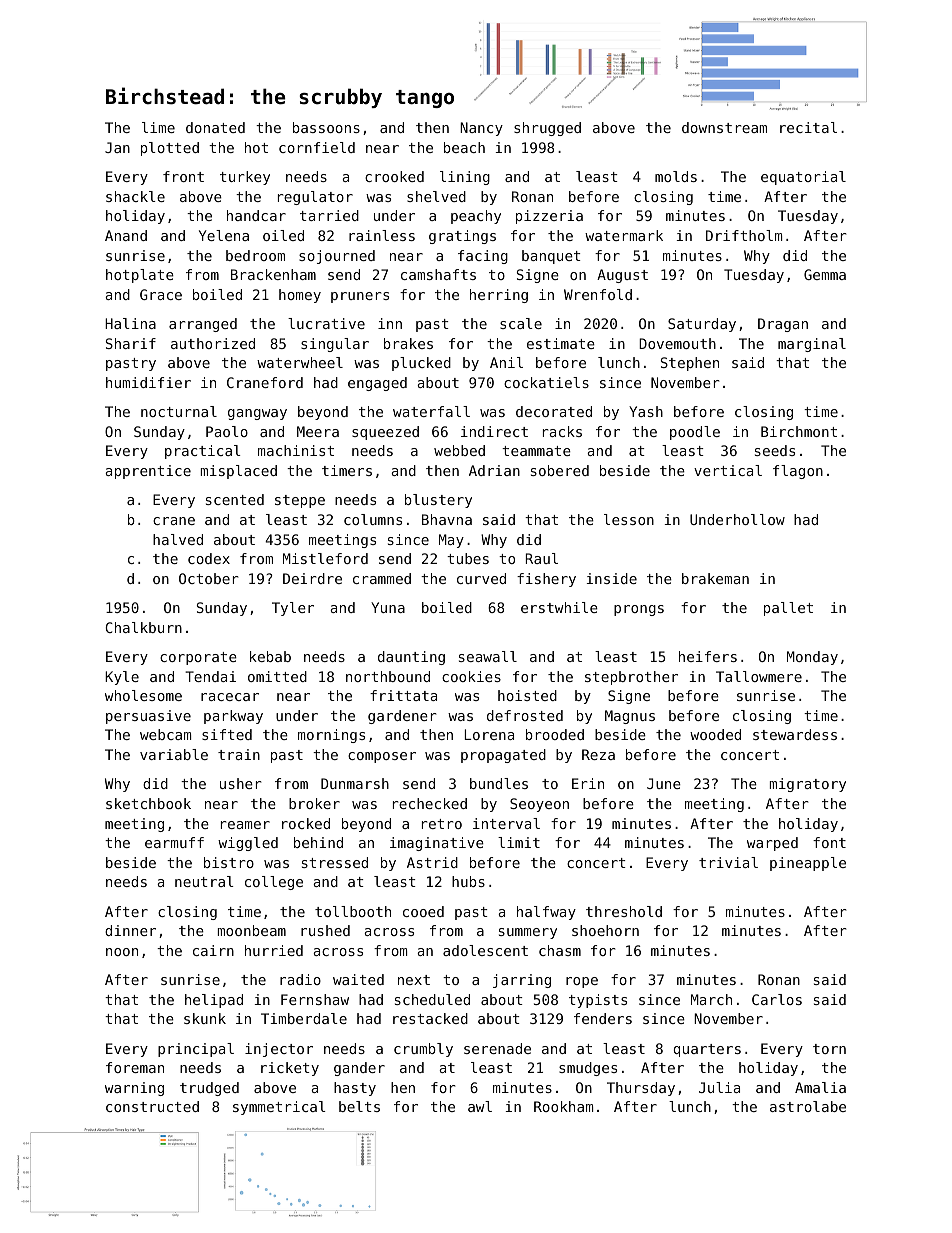  Describe the element at coordinates (783, 325) in the screenshot. I see `Dragan` at that location.
